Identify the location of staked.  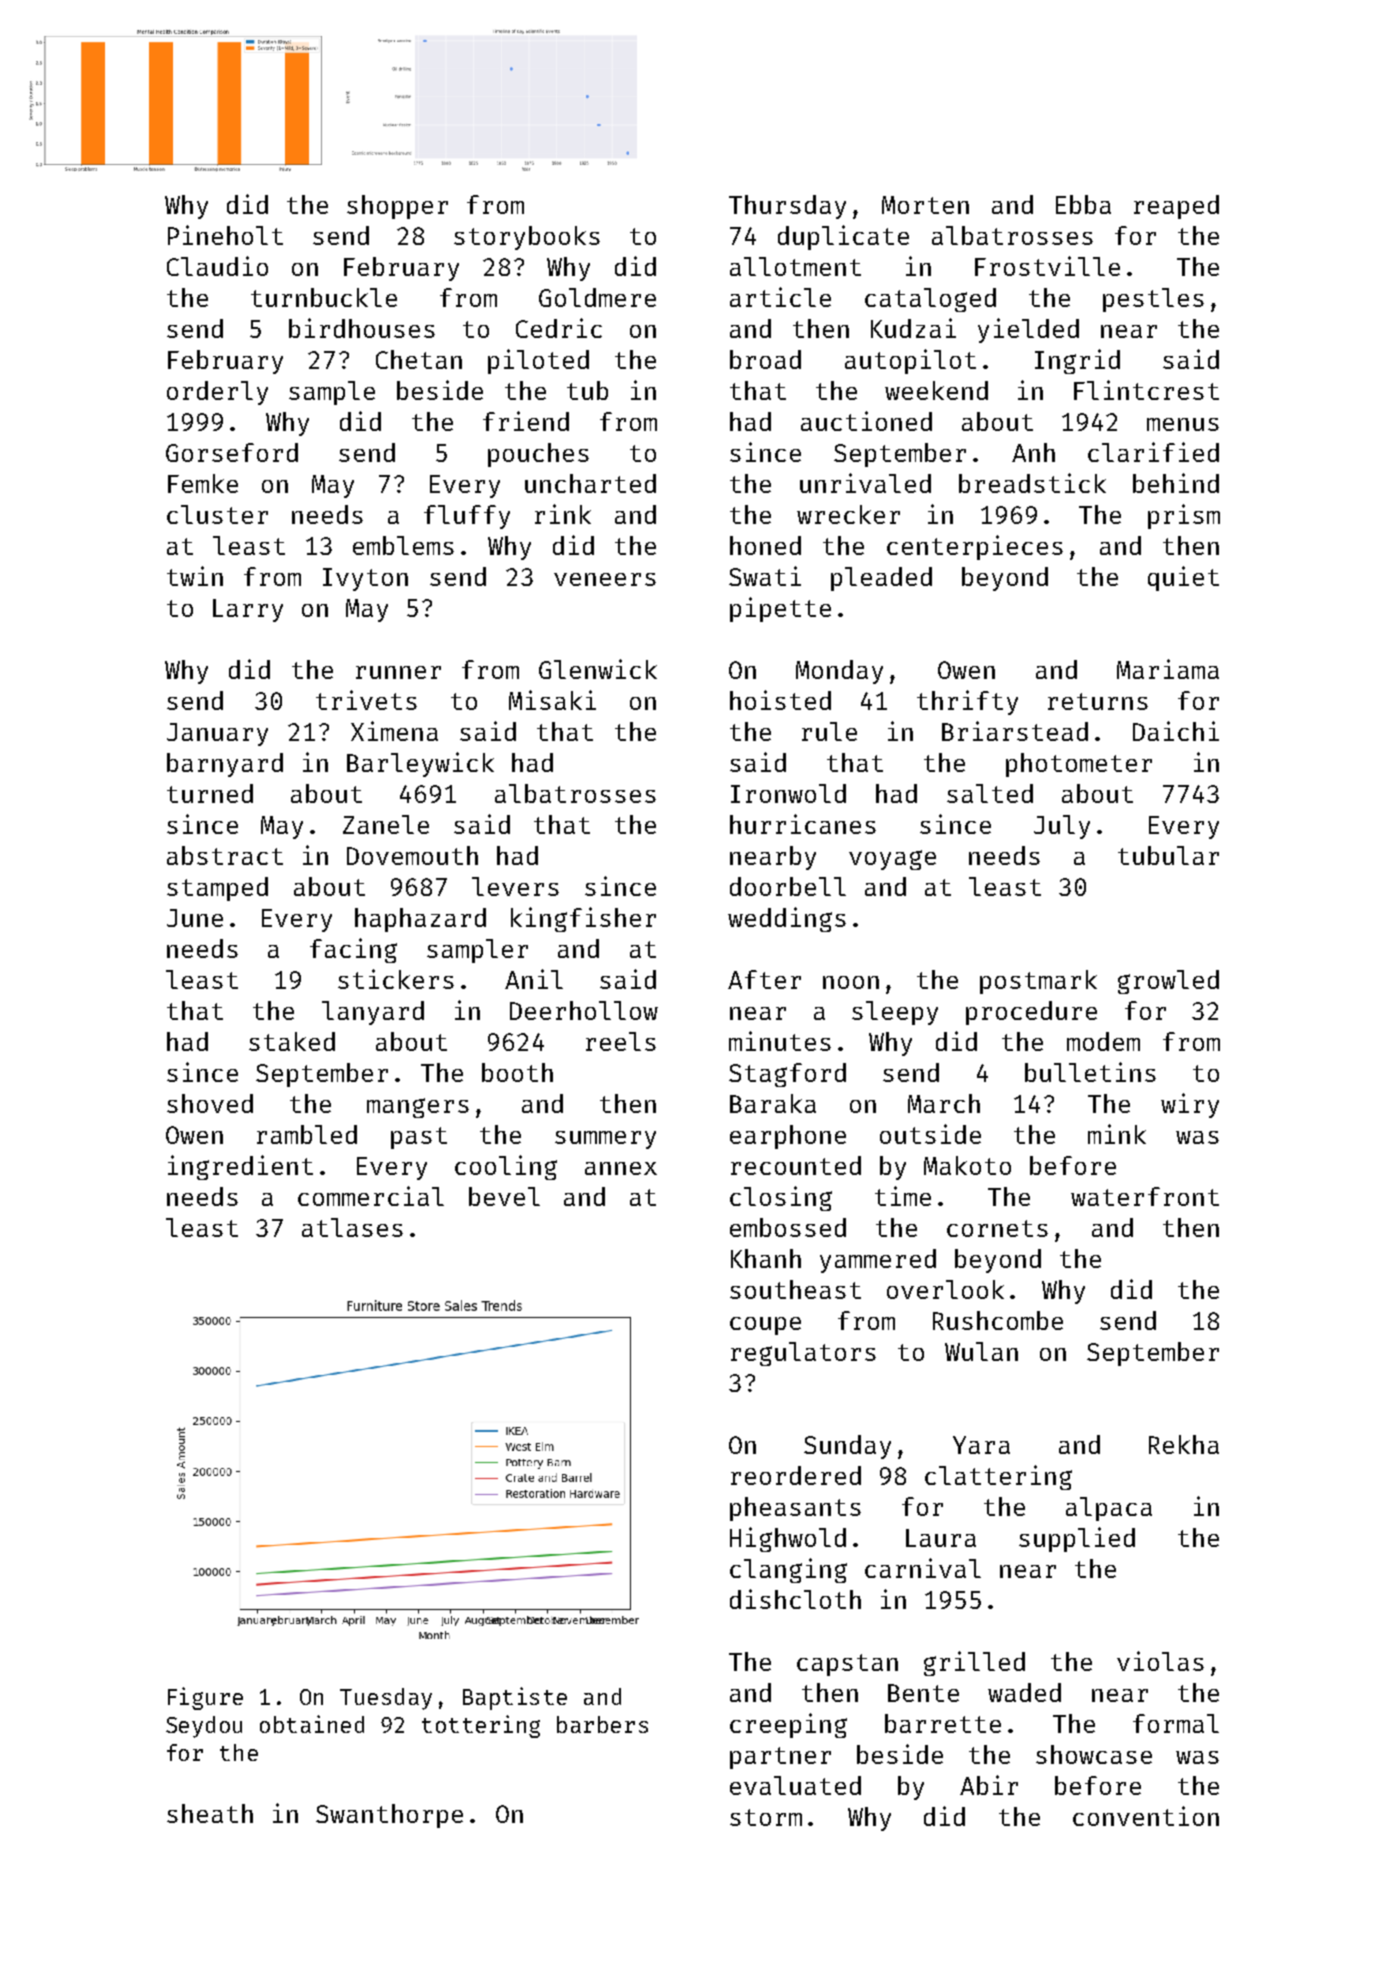
(292, 1041).
